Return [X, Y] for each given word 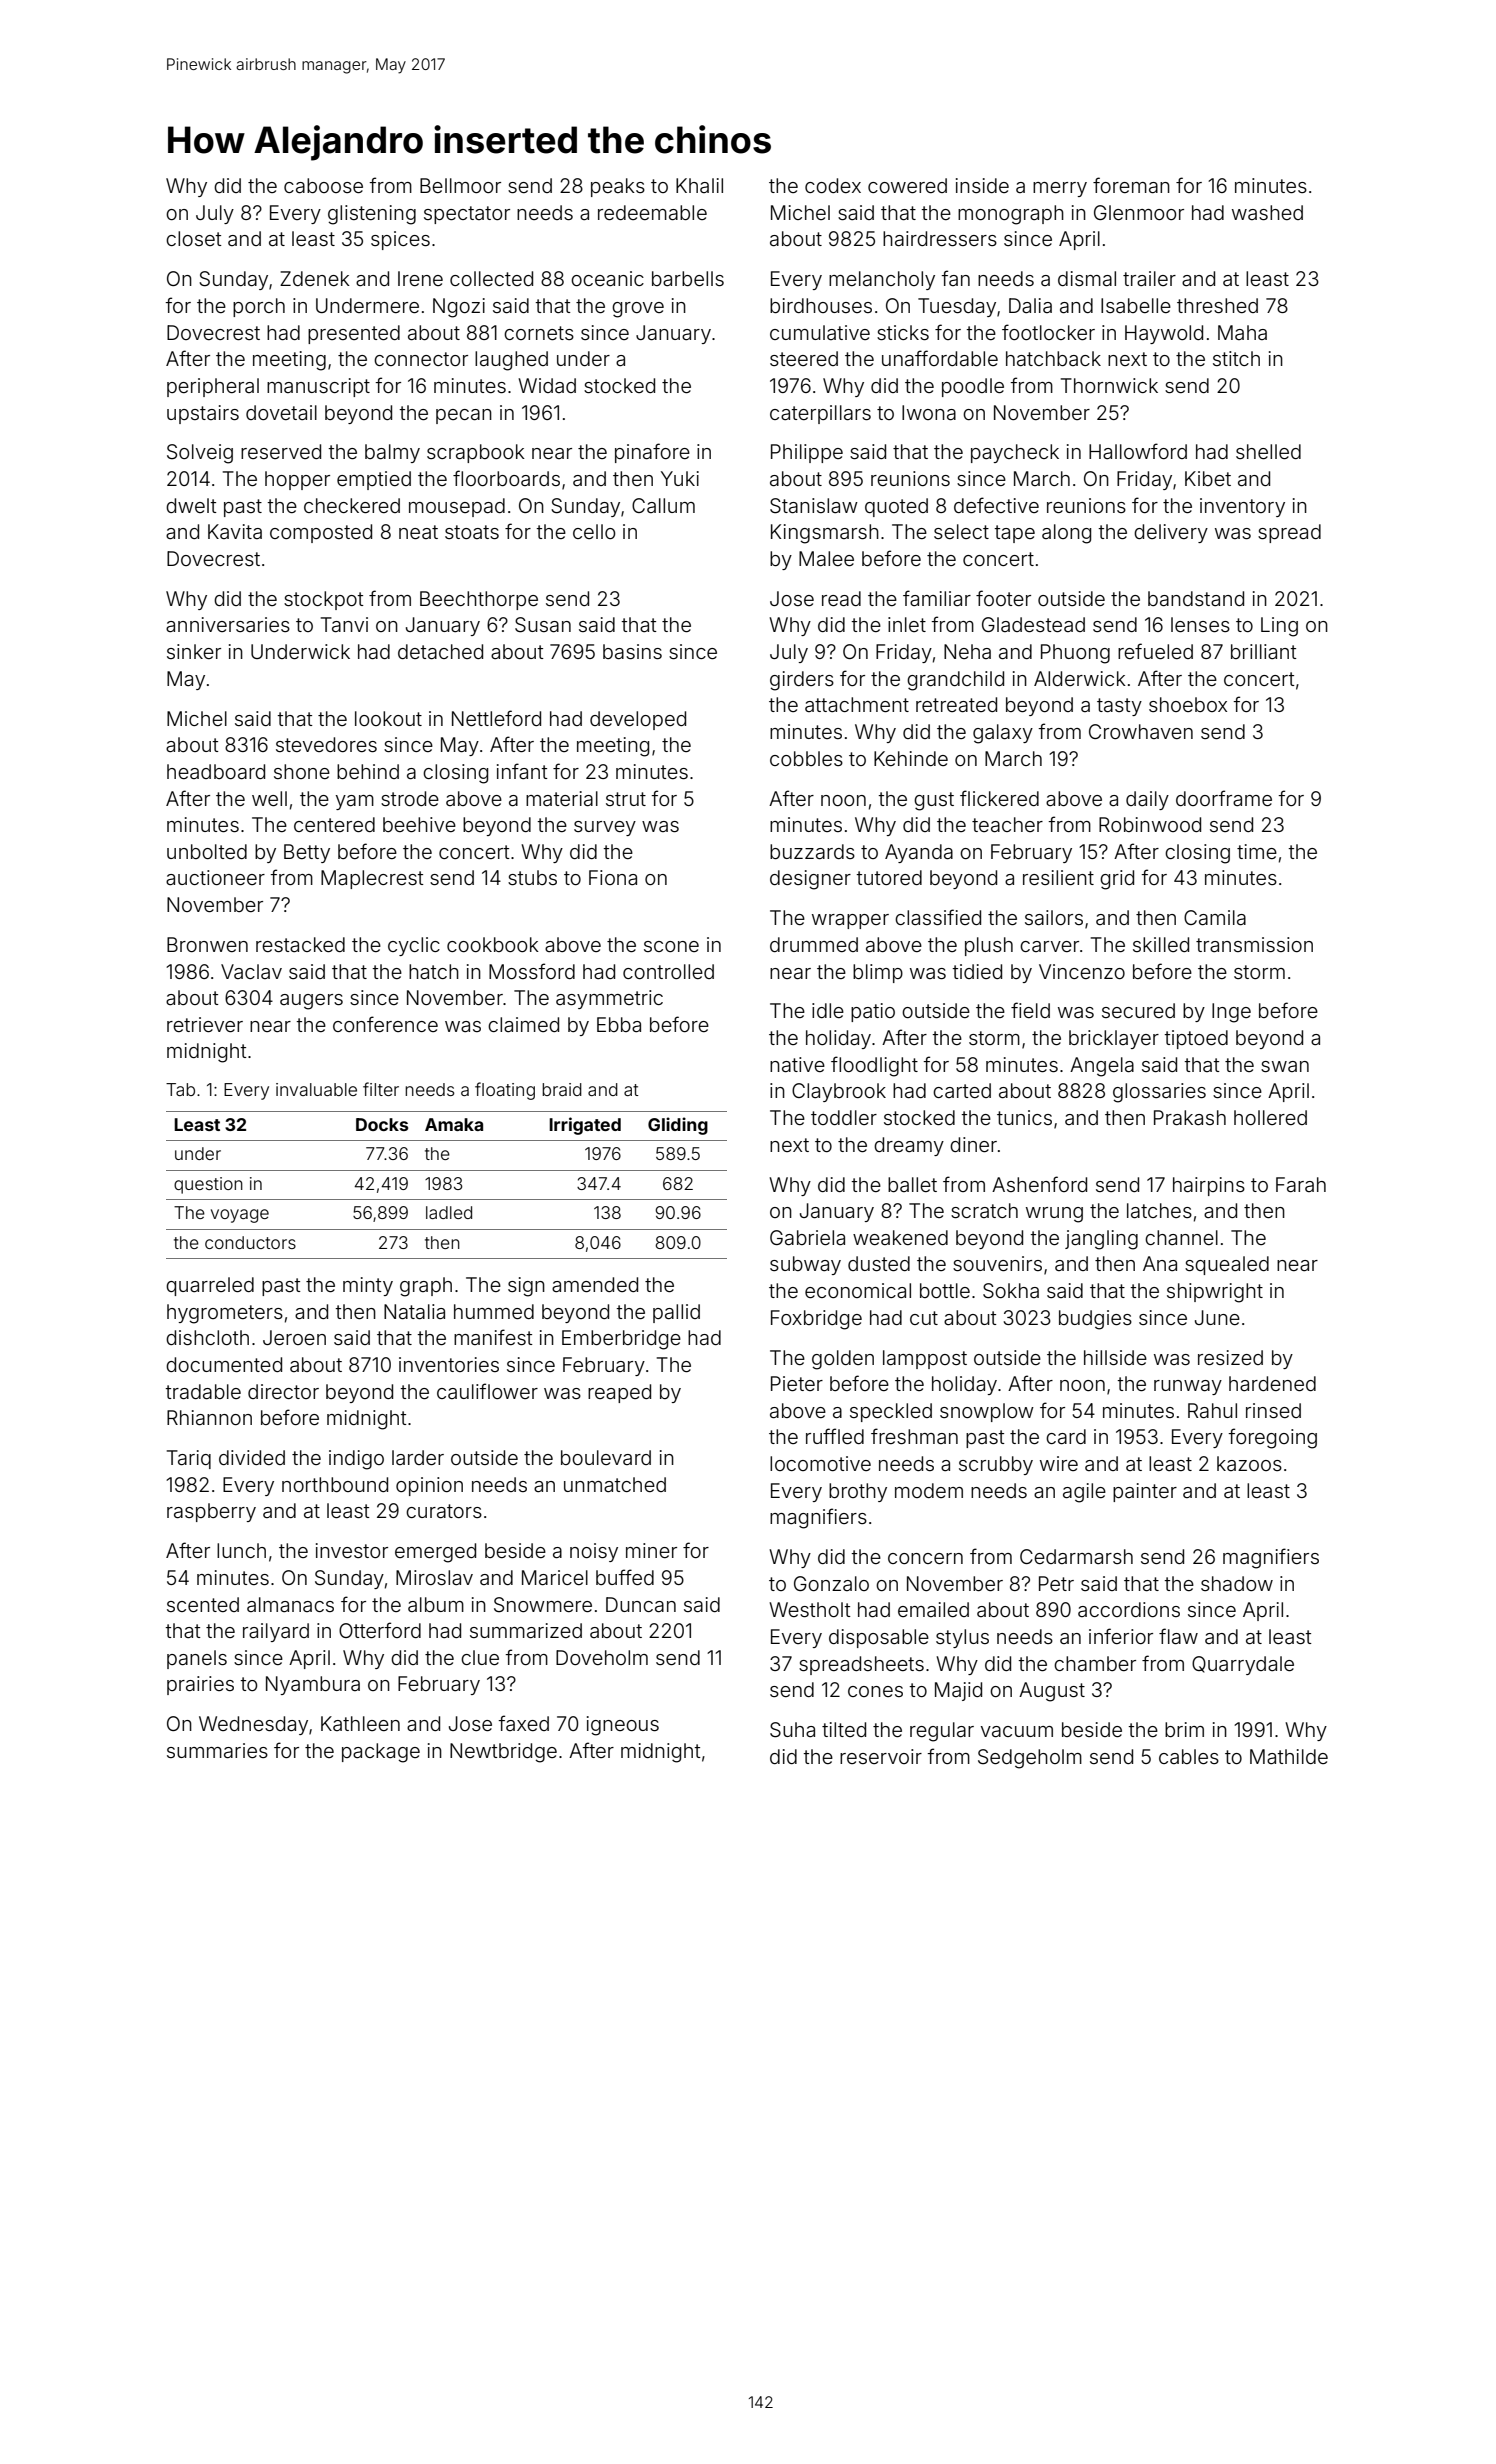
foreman [1131, 185]
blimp [878, 973]
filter [381, 1089]
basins [632, 651]
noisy [594, 1552]
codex [833, 185]
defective [996, 505]
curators [444, 1511]
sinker [194, 651]
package [381, 1753]
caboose [323, 185]
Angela [1102, 1067]
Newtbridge [503, 1753]
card [1066, 1436]
